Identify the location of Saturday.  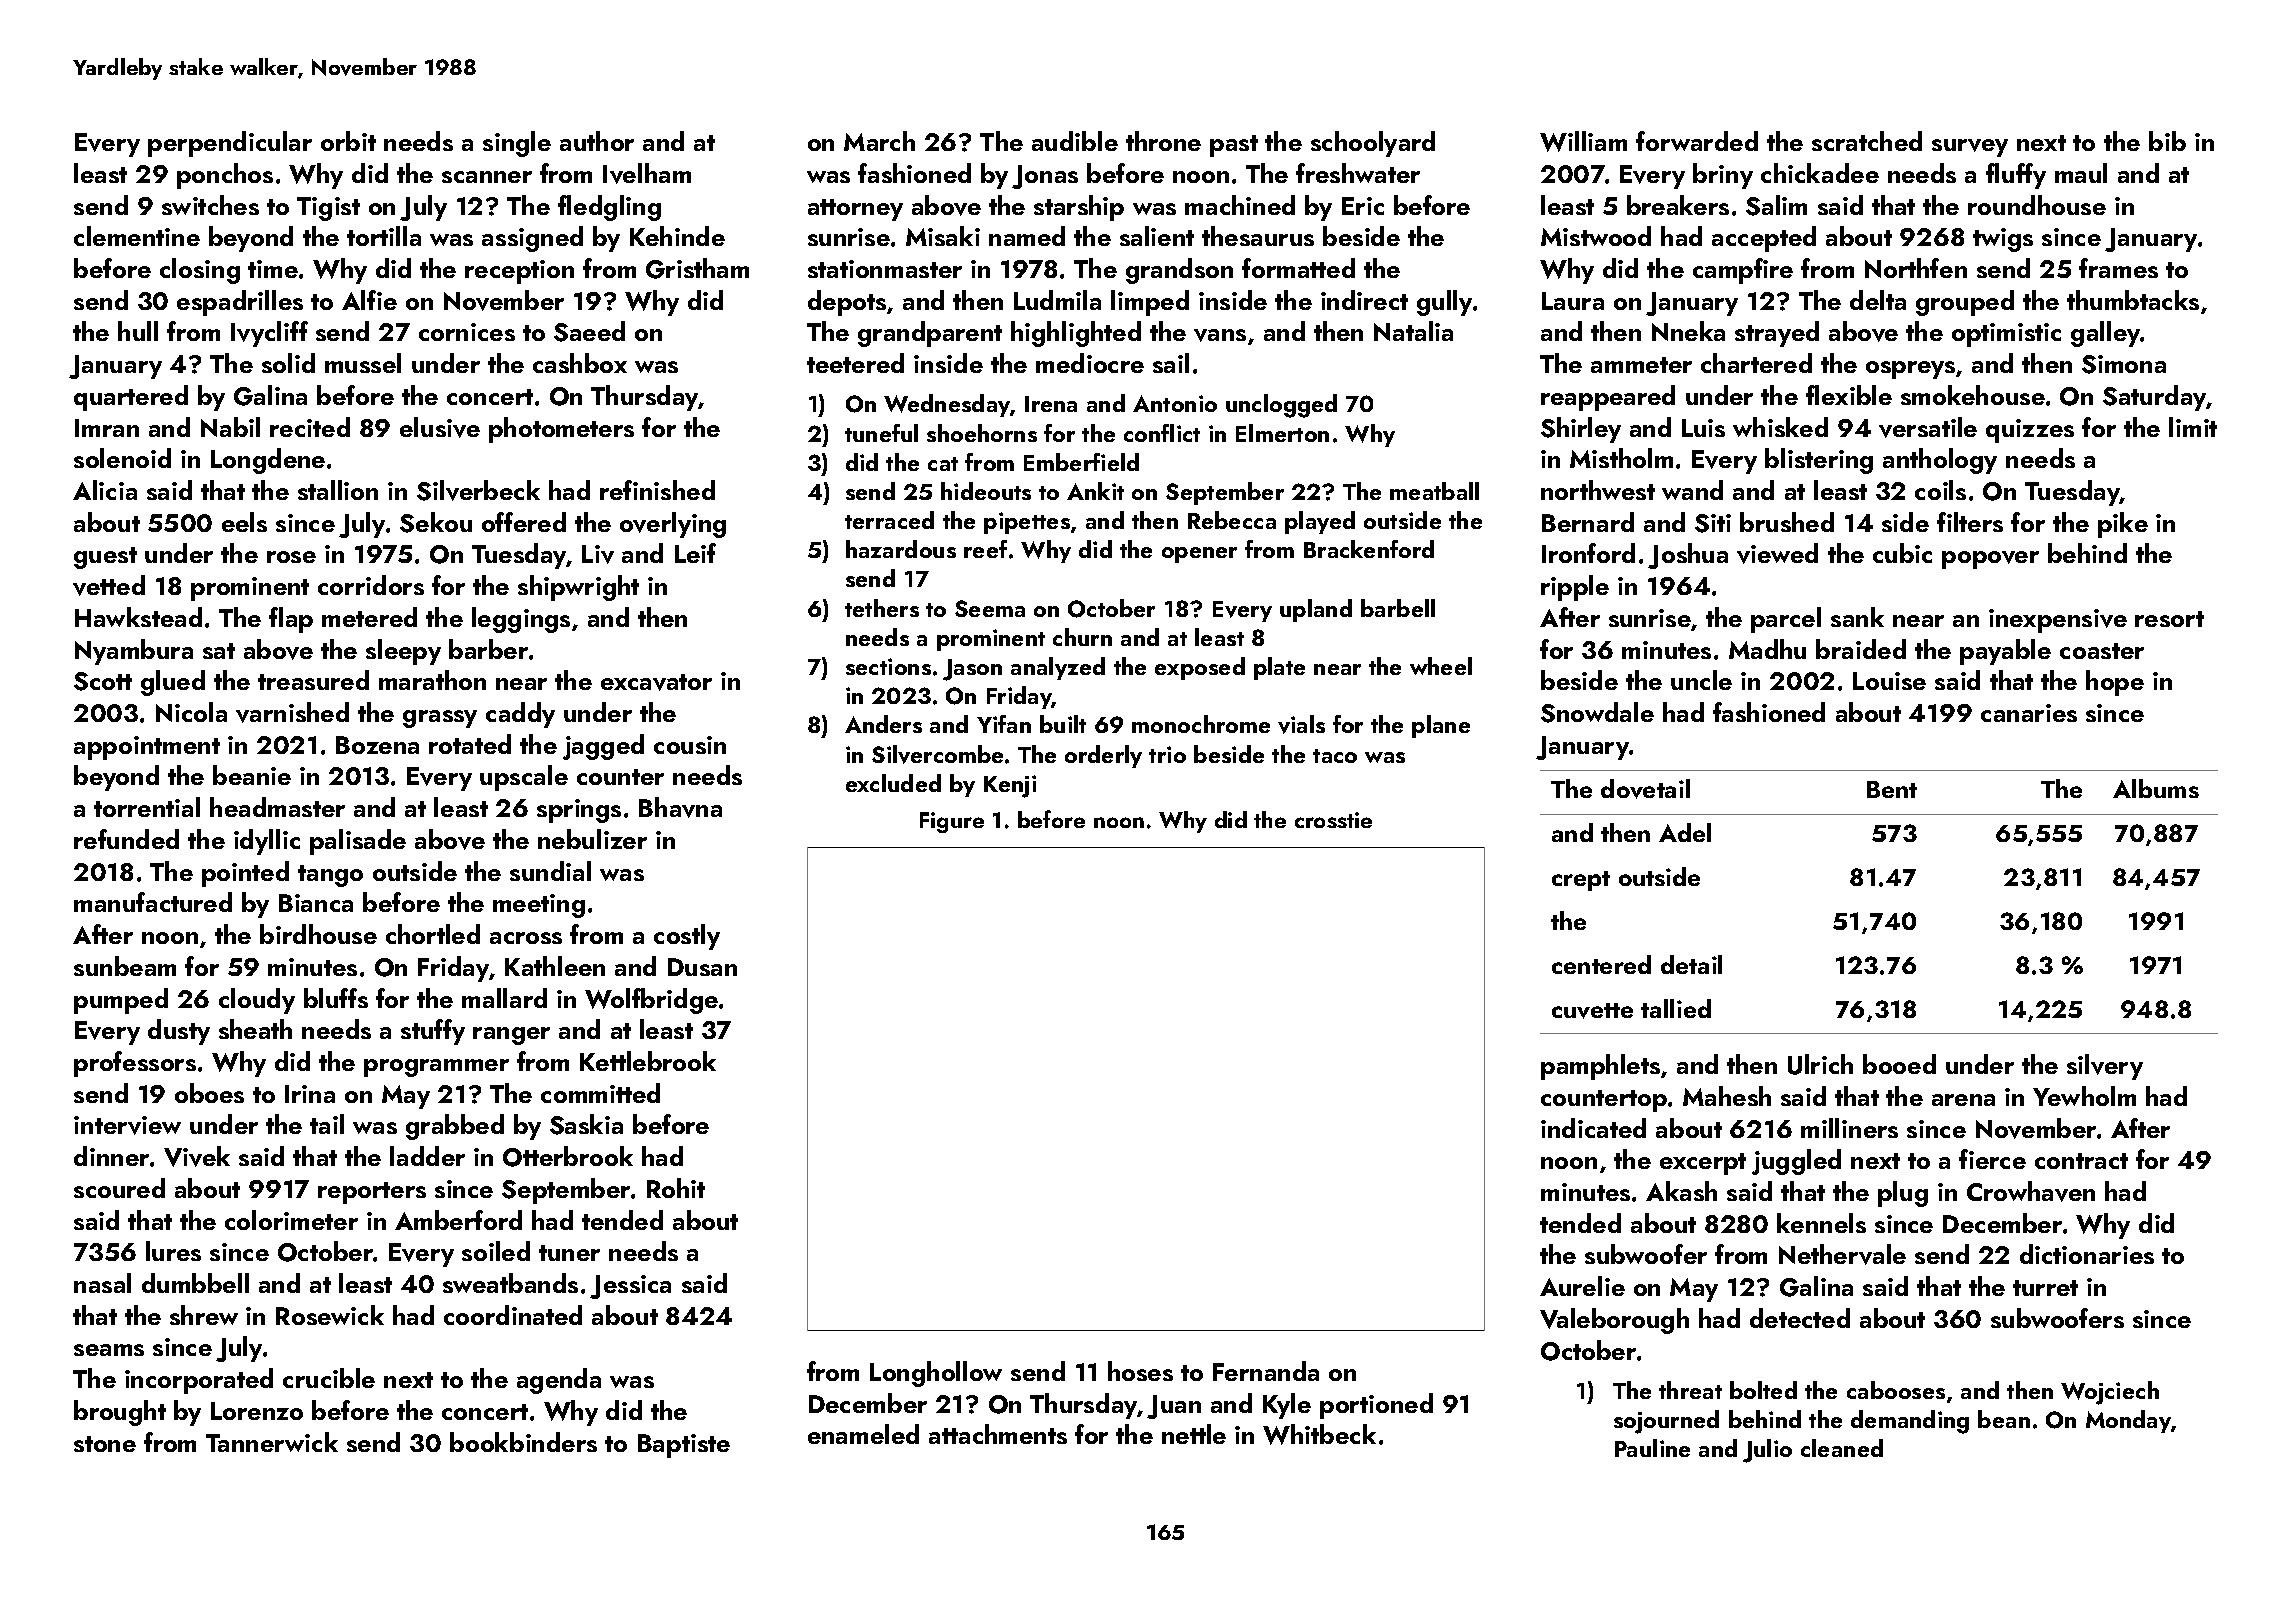
(2155, 398).
